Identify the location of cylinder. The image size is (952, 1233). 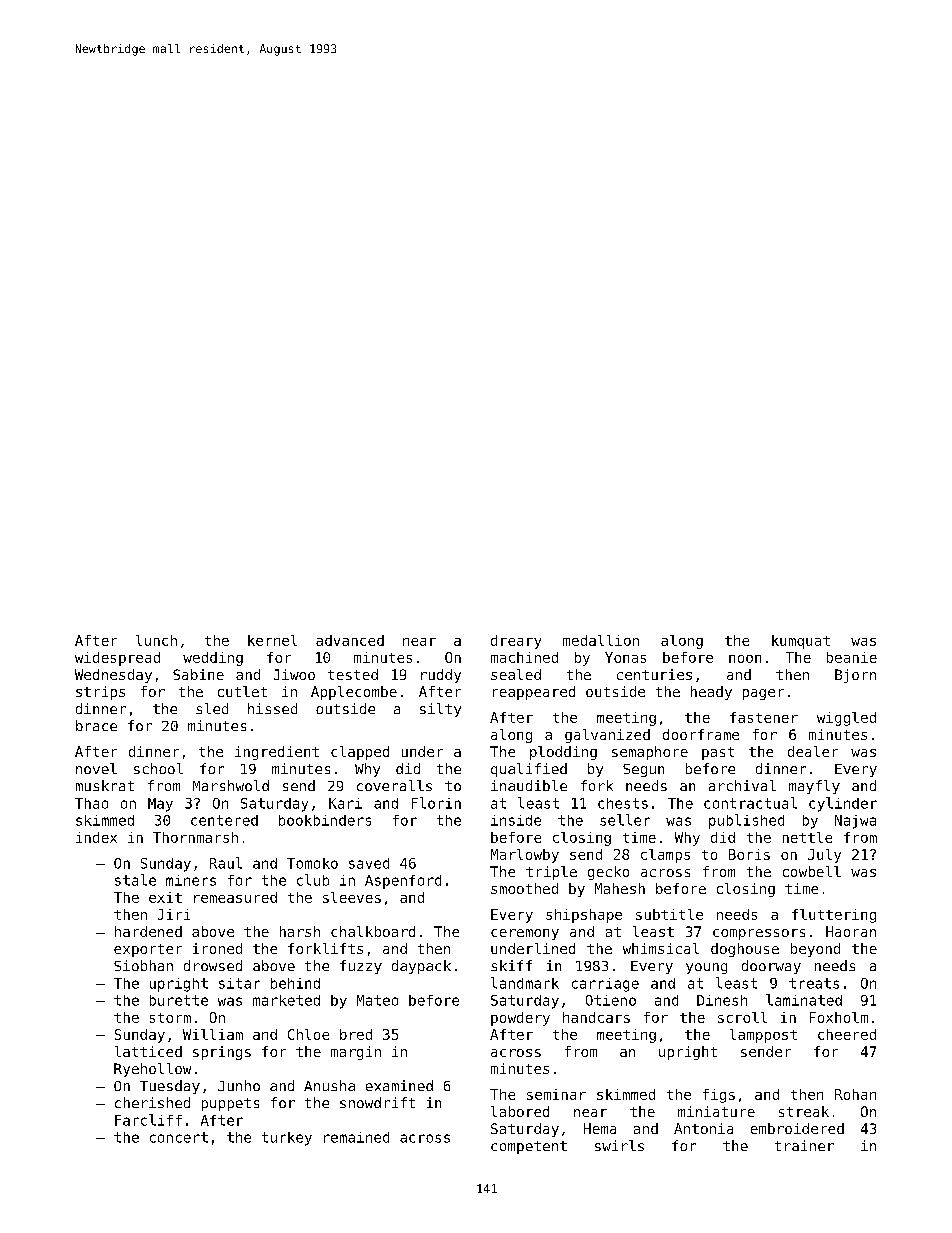
(843, 804).
